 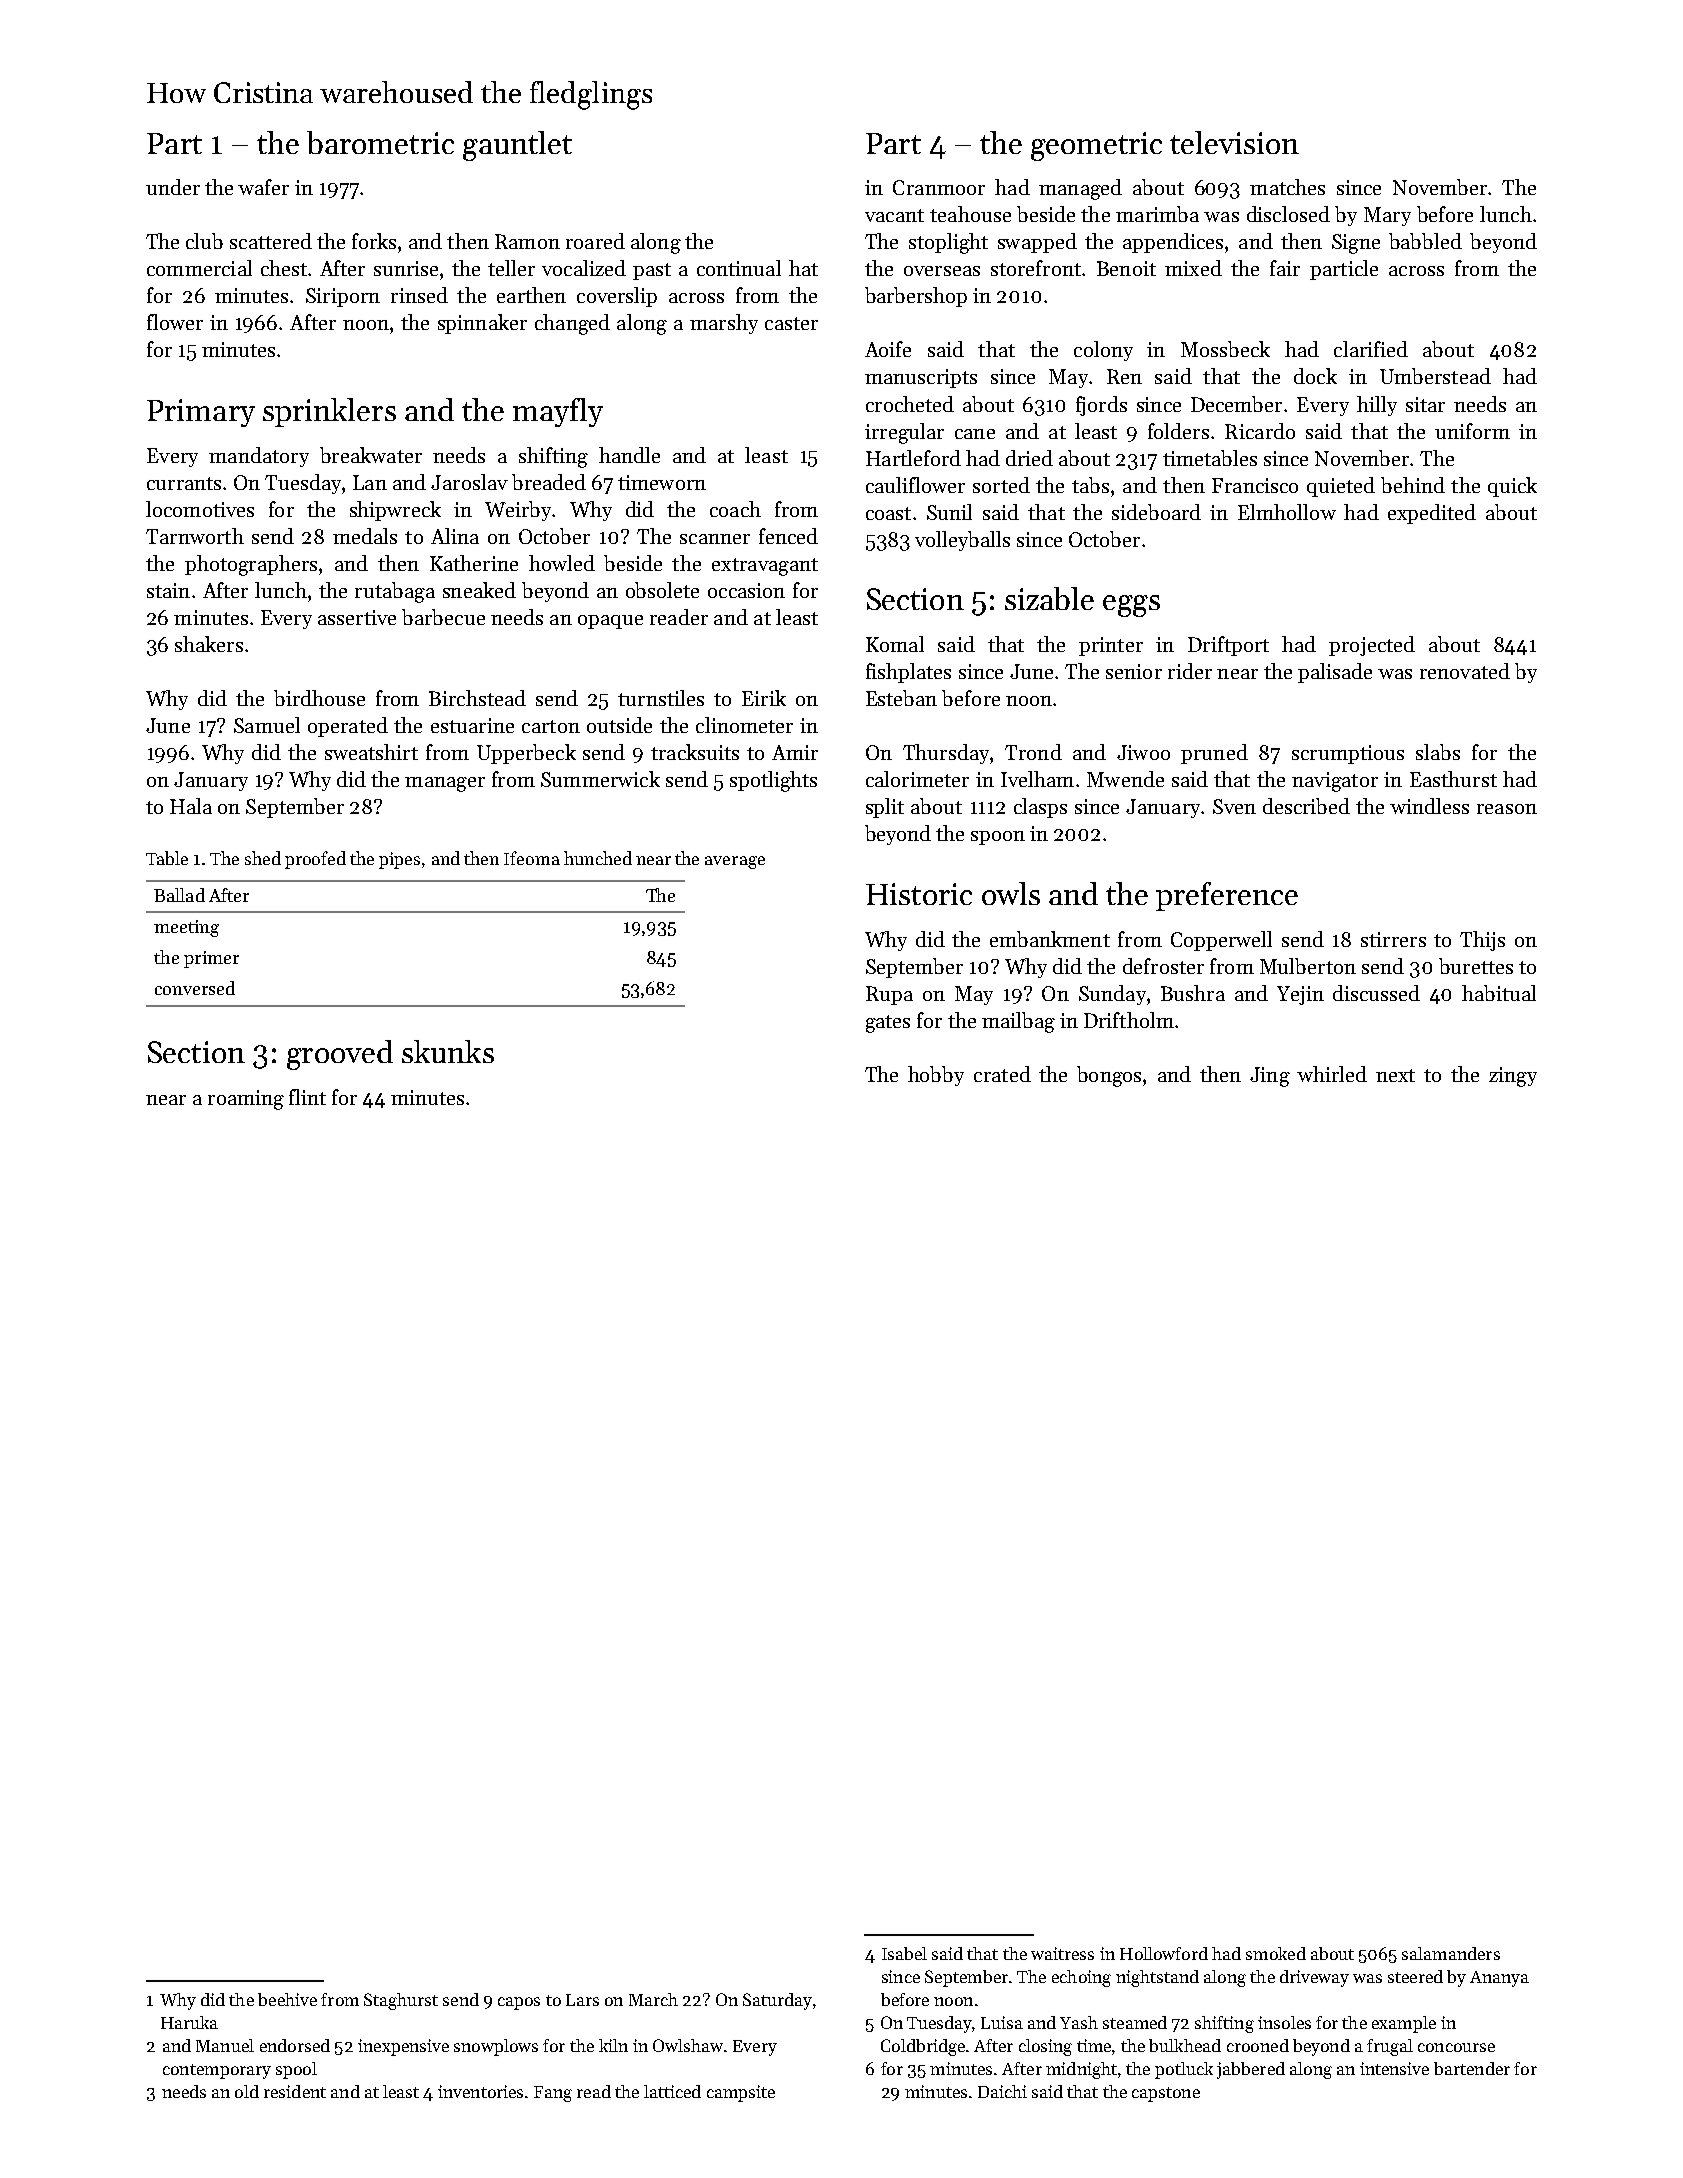 I want to click on roaming, so click(x=246, y=1100).
